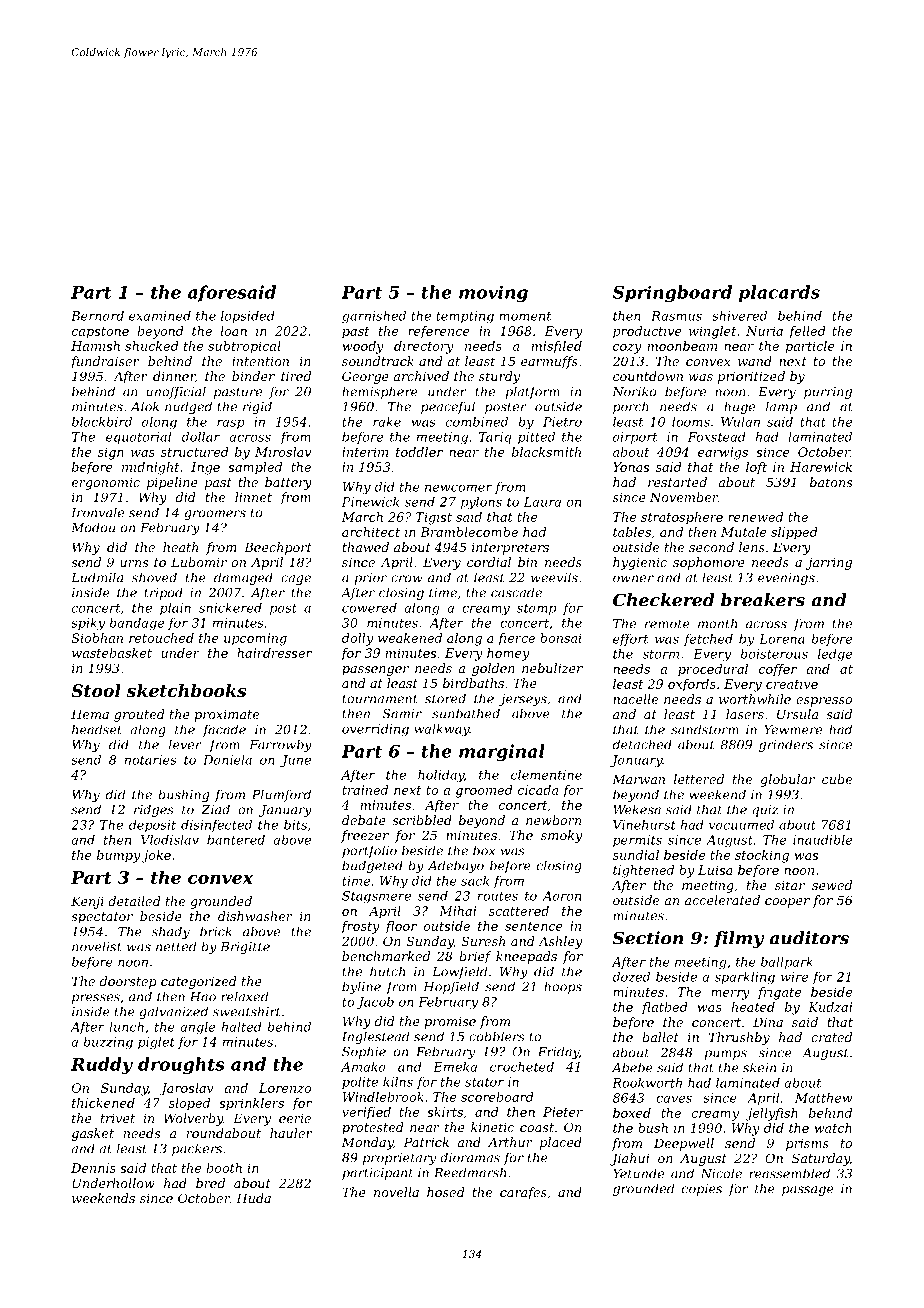  Describe the element at coordinates (493, 293) in the screenshot. I see `moving` at that location.
